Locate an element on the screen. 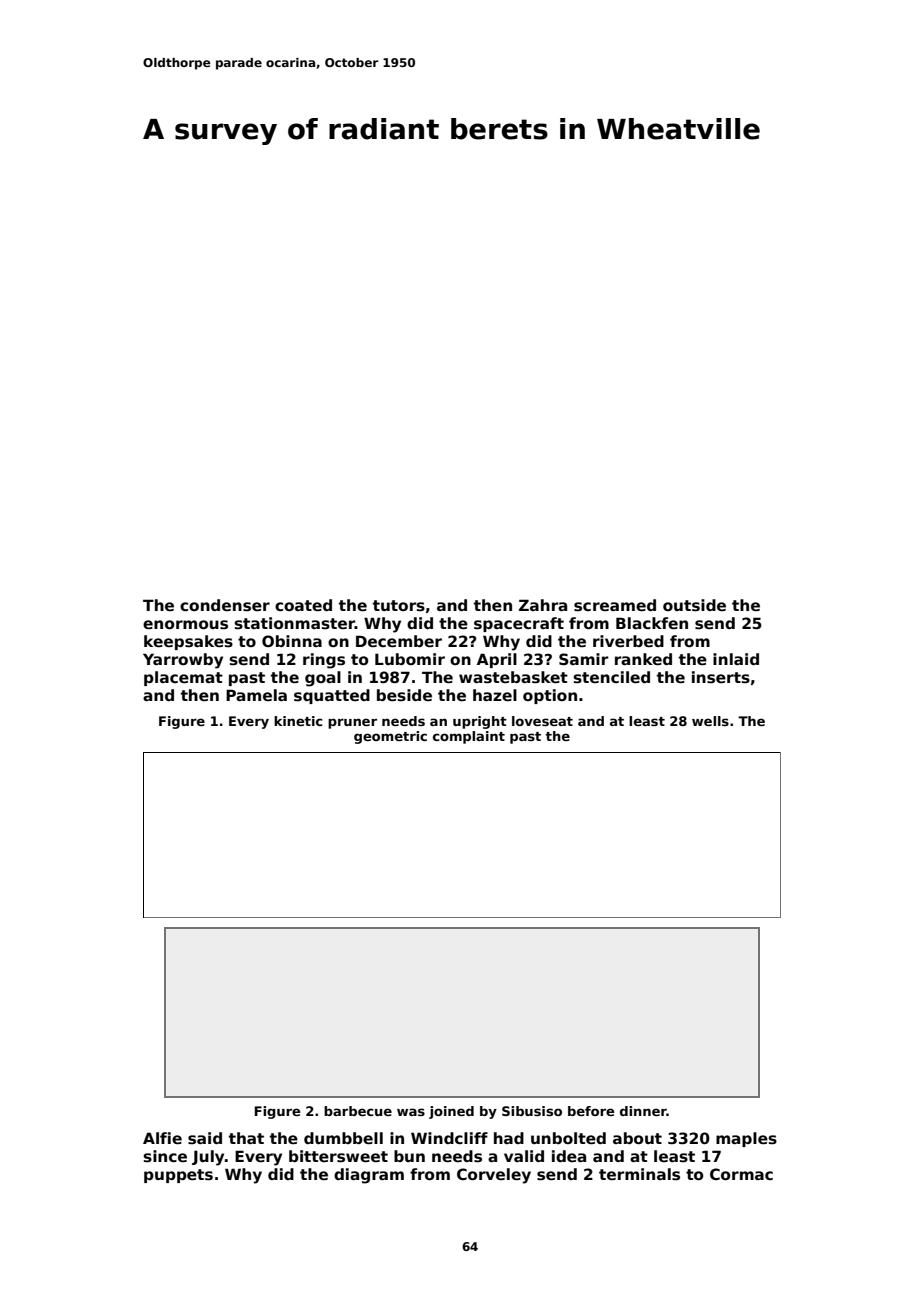 The height and width of the screenshot is (1314, 924). Cormac is located at coordinates (741, 1174).
